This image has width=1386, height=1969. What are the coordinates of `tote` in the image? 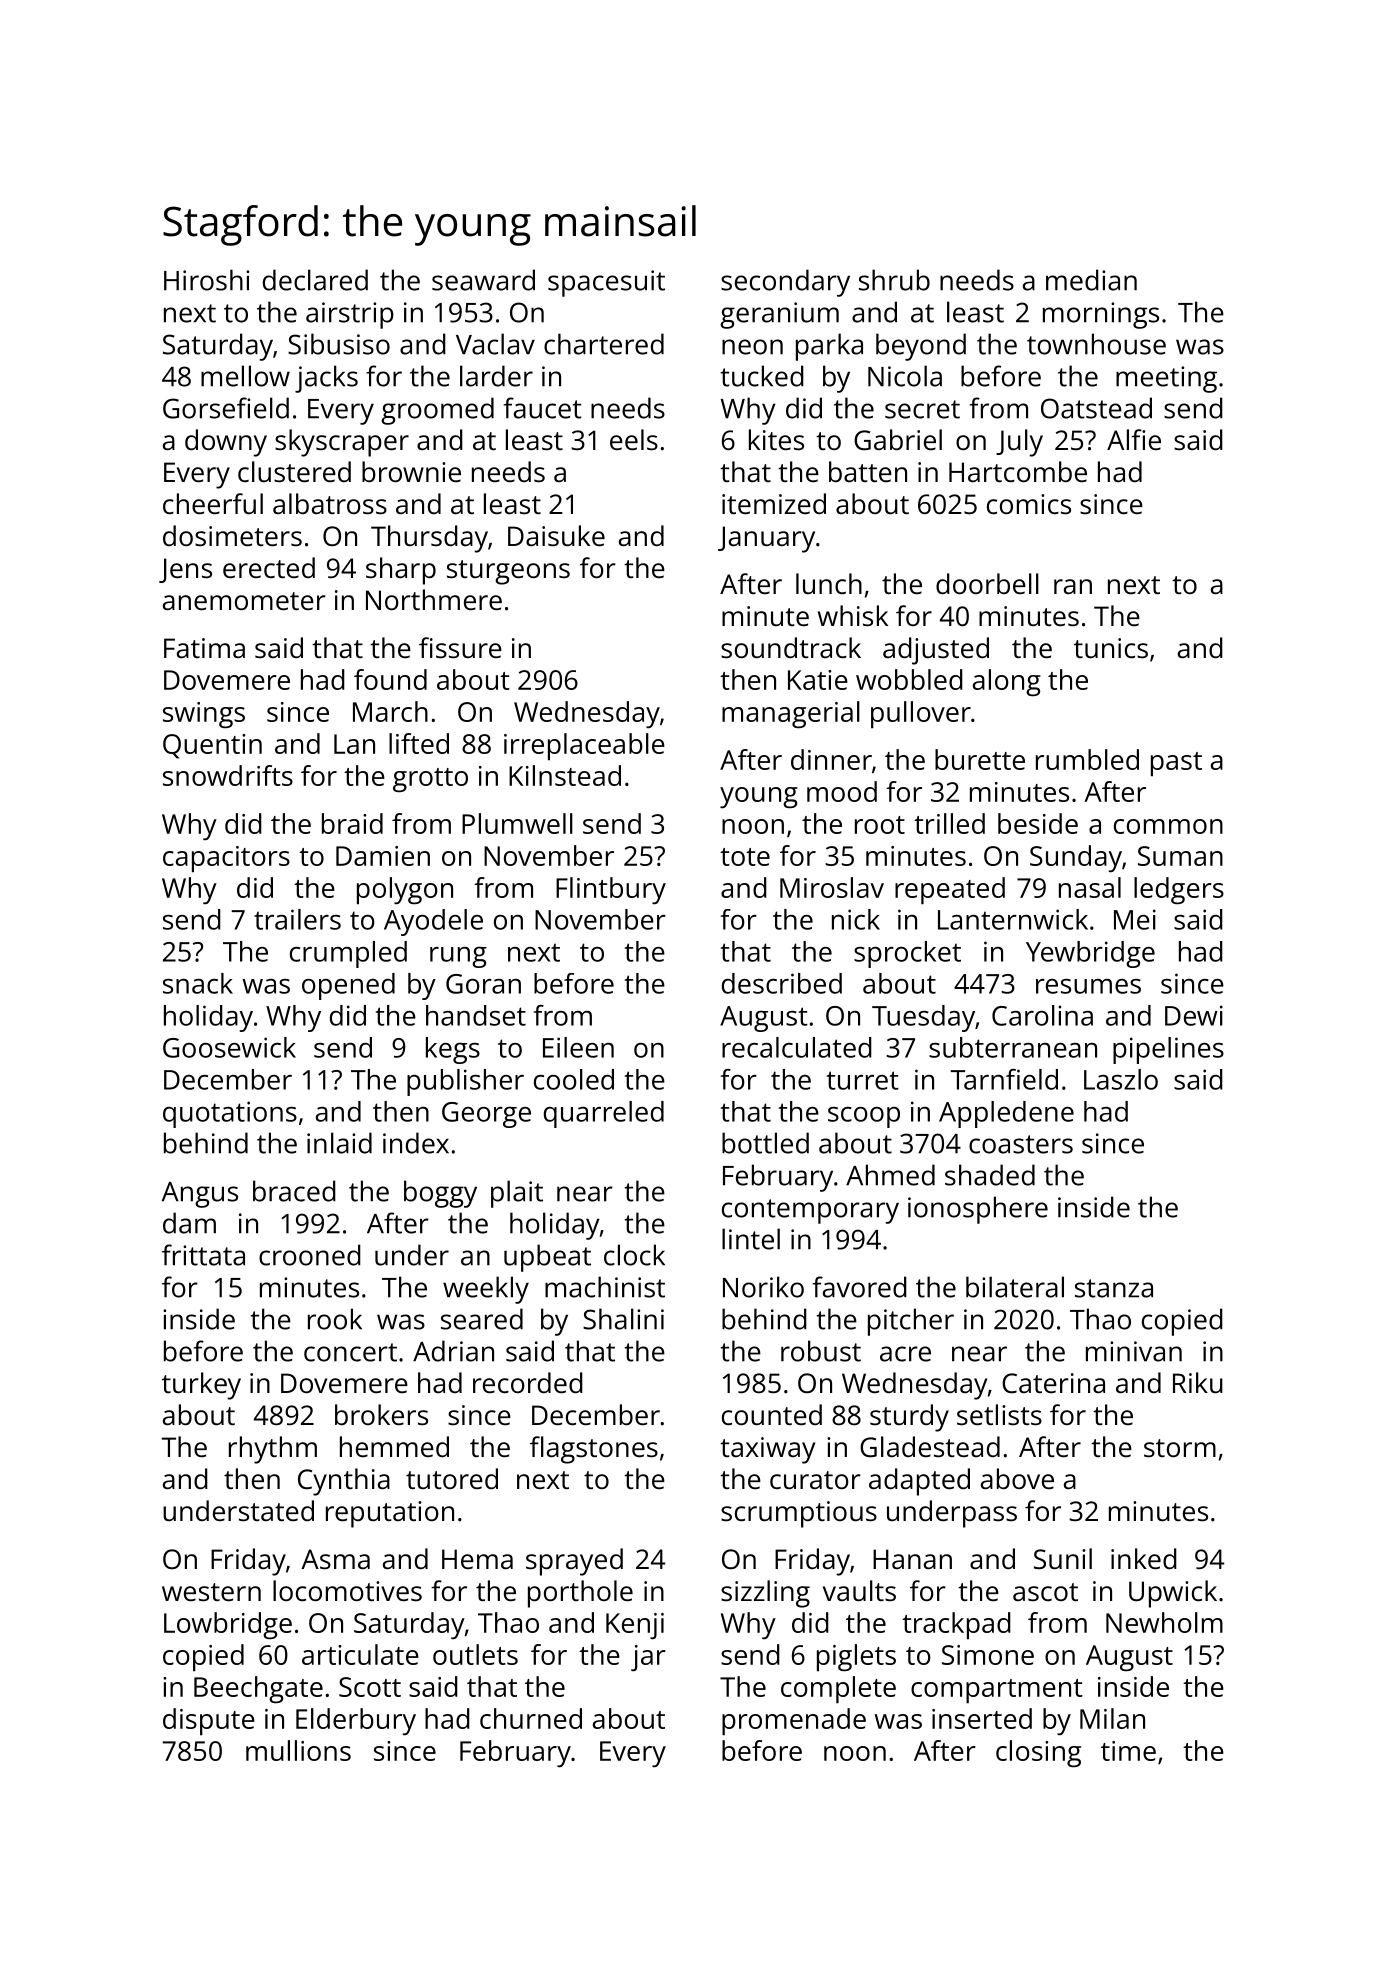 It's located at (745, 857).
